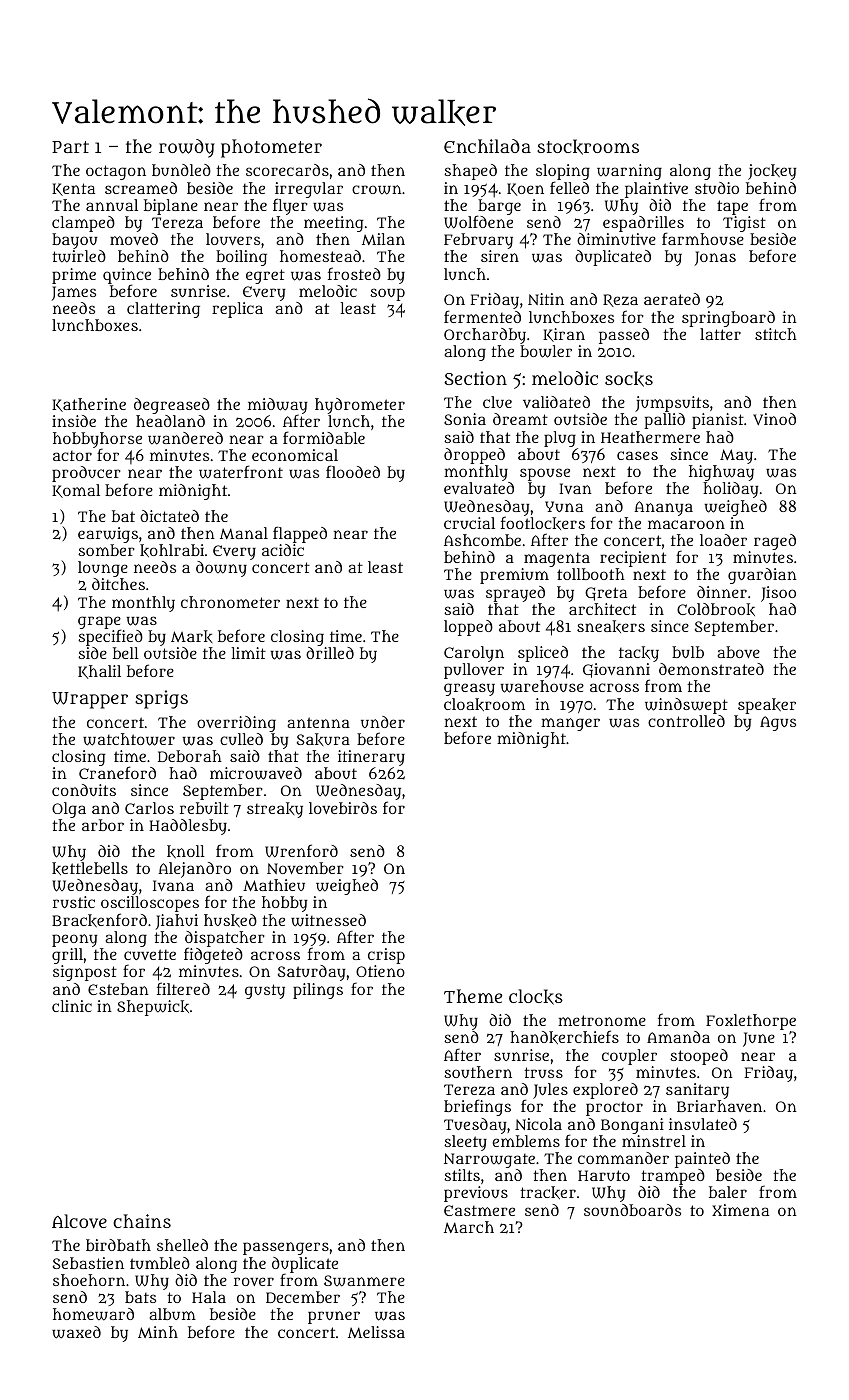  I want to click on sprigs, so click(161, 699).
